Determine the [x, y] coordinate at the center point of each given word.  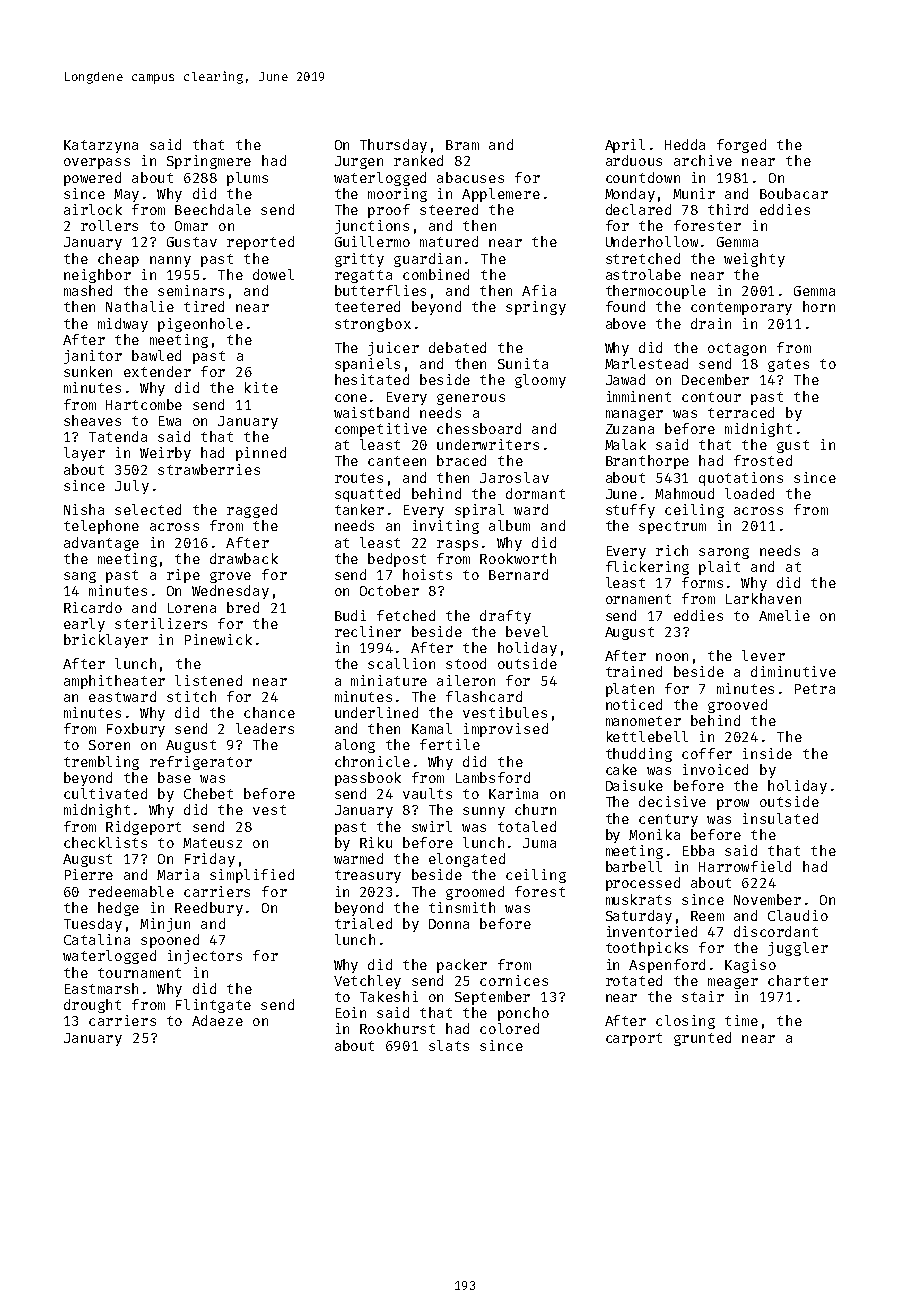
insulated [780, 818]
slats [449, 1045]
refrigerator [201, 763]
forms [702, 582]
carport [634, 1039]
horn [819, 306]
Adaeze [217, 1020]
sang [80, 577]
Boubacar [794, 193]
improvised [506, 730]
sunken [88, 371]
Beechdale [213, 209]
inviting [446, 527]
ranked [418, 160]
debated [457, 347]
